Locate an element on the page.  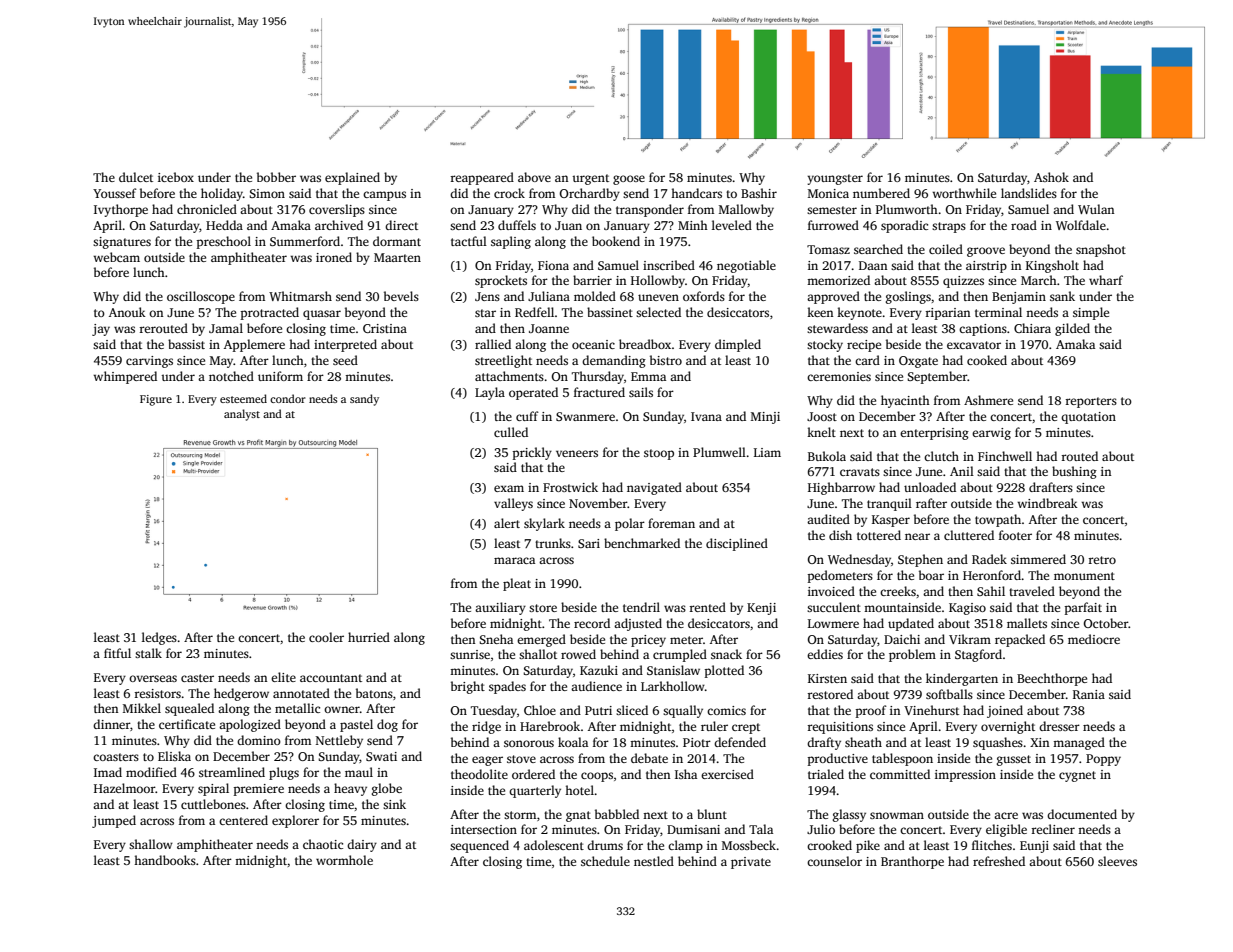
ceremonies is located at coordinates (839, 376).
